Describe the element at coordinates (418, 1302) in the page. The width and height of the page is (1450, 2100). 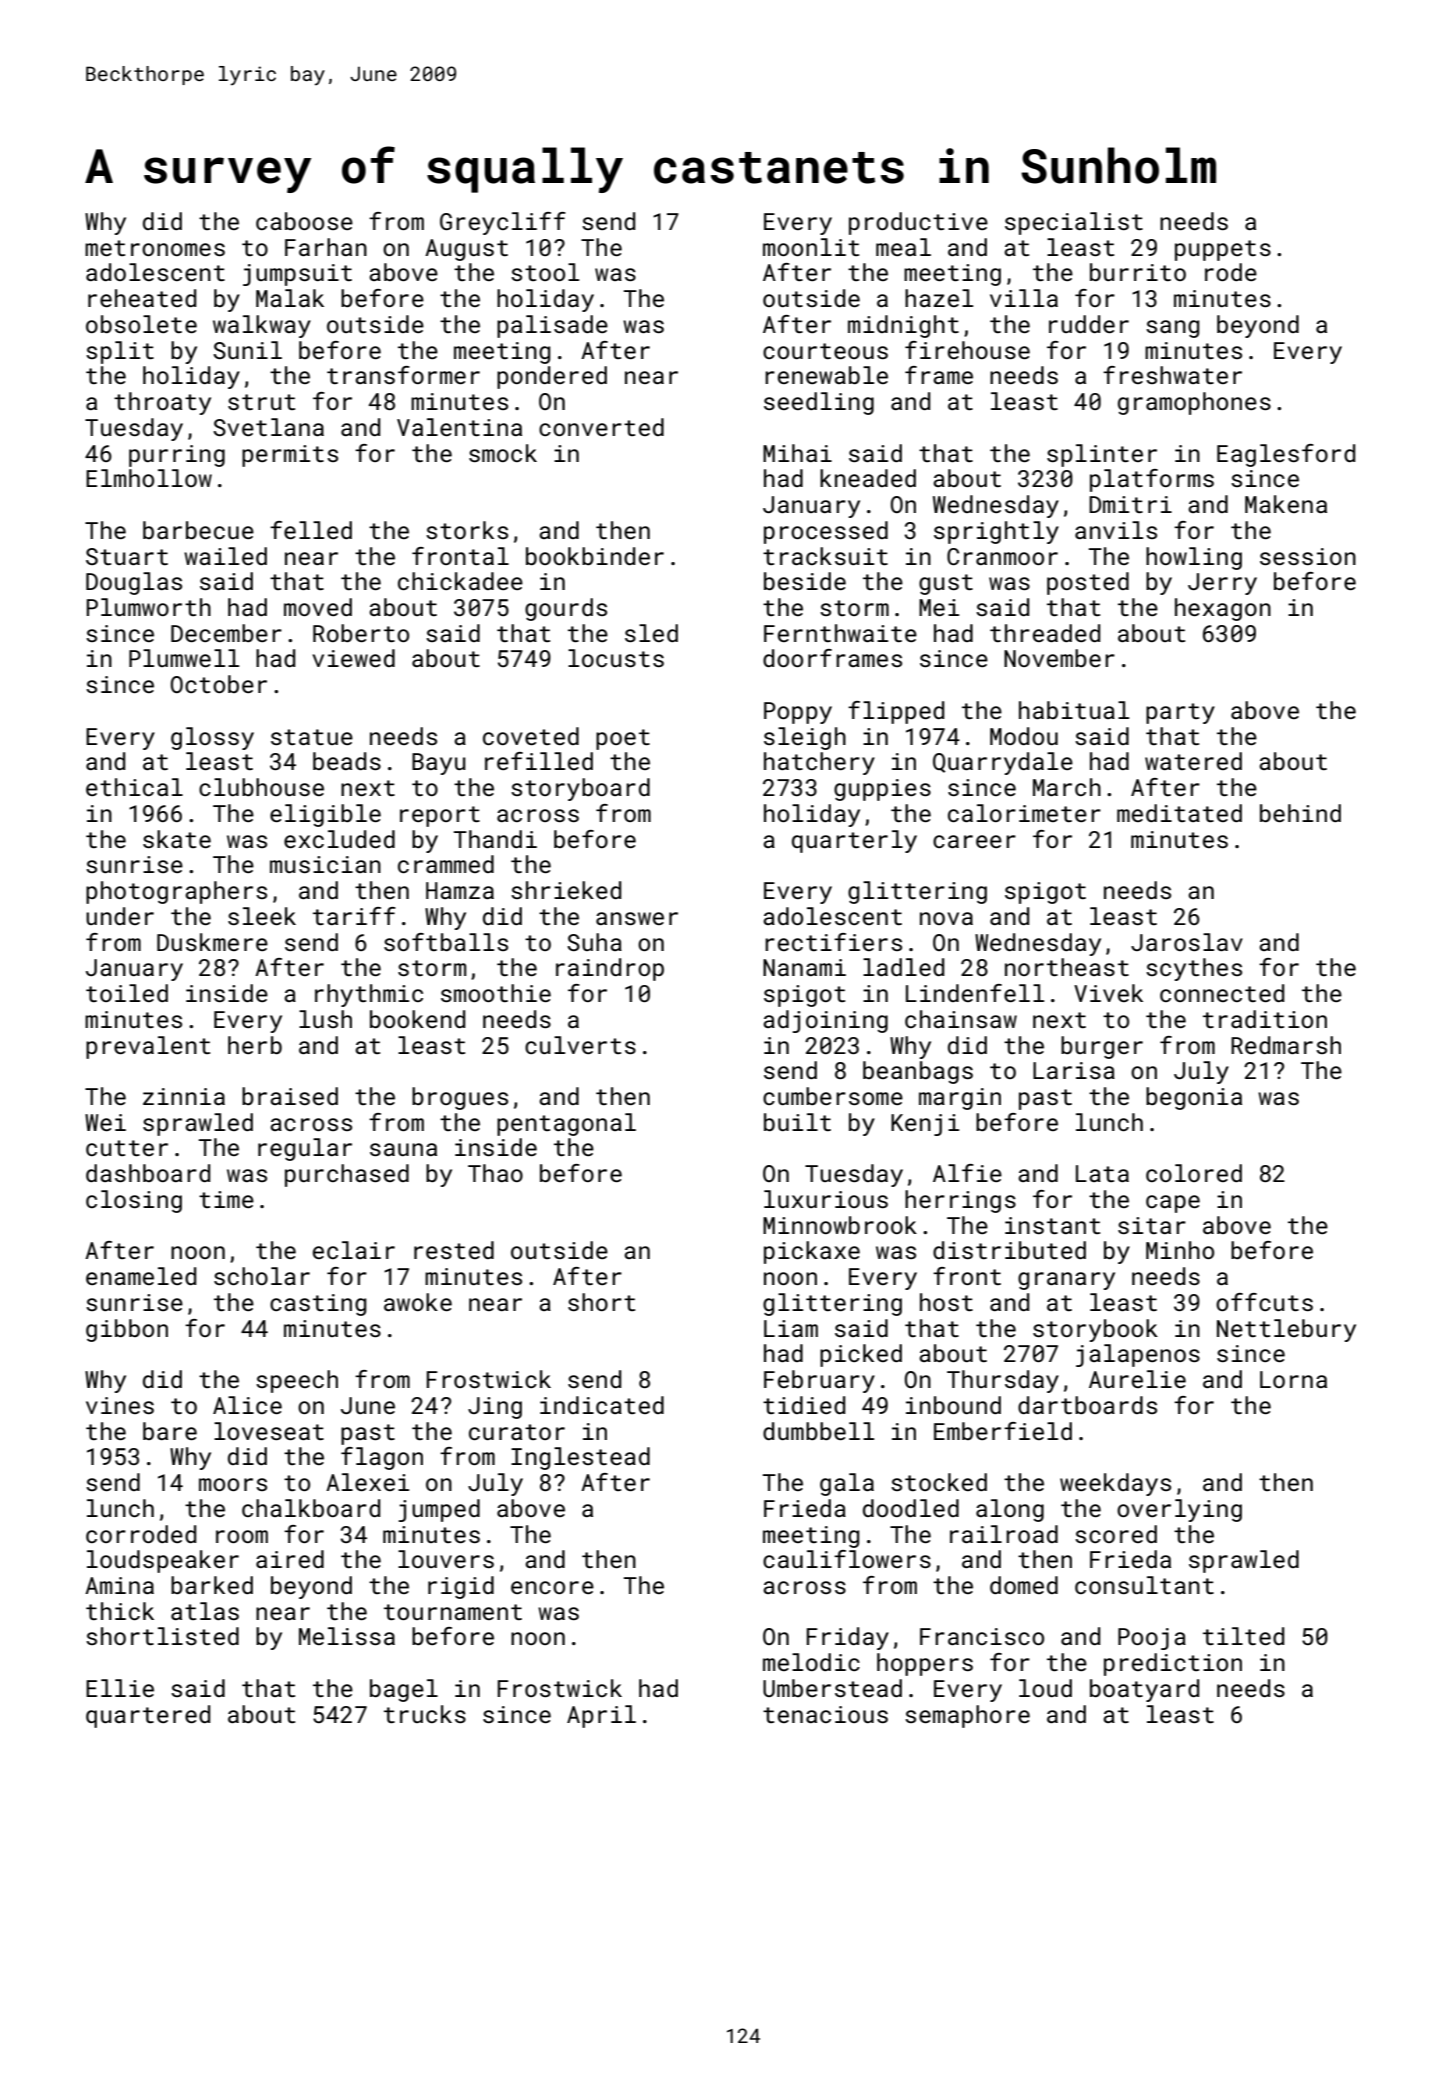
I see `awoke` at that location.
